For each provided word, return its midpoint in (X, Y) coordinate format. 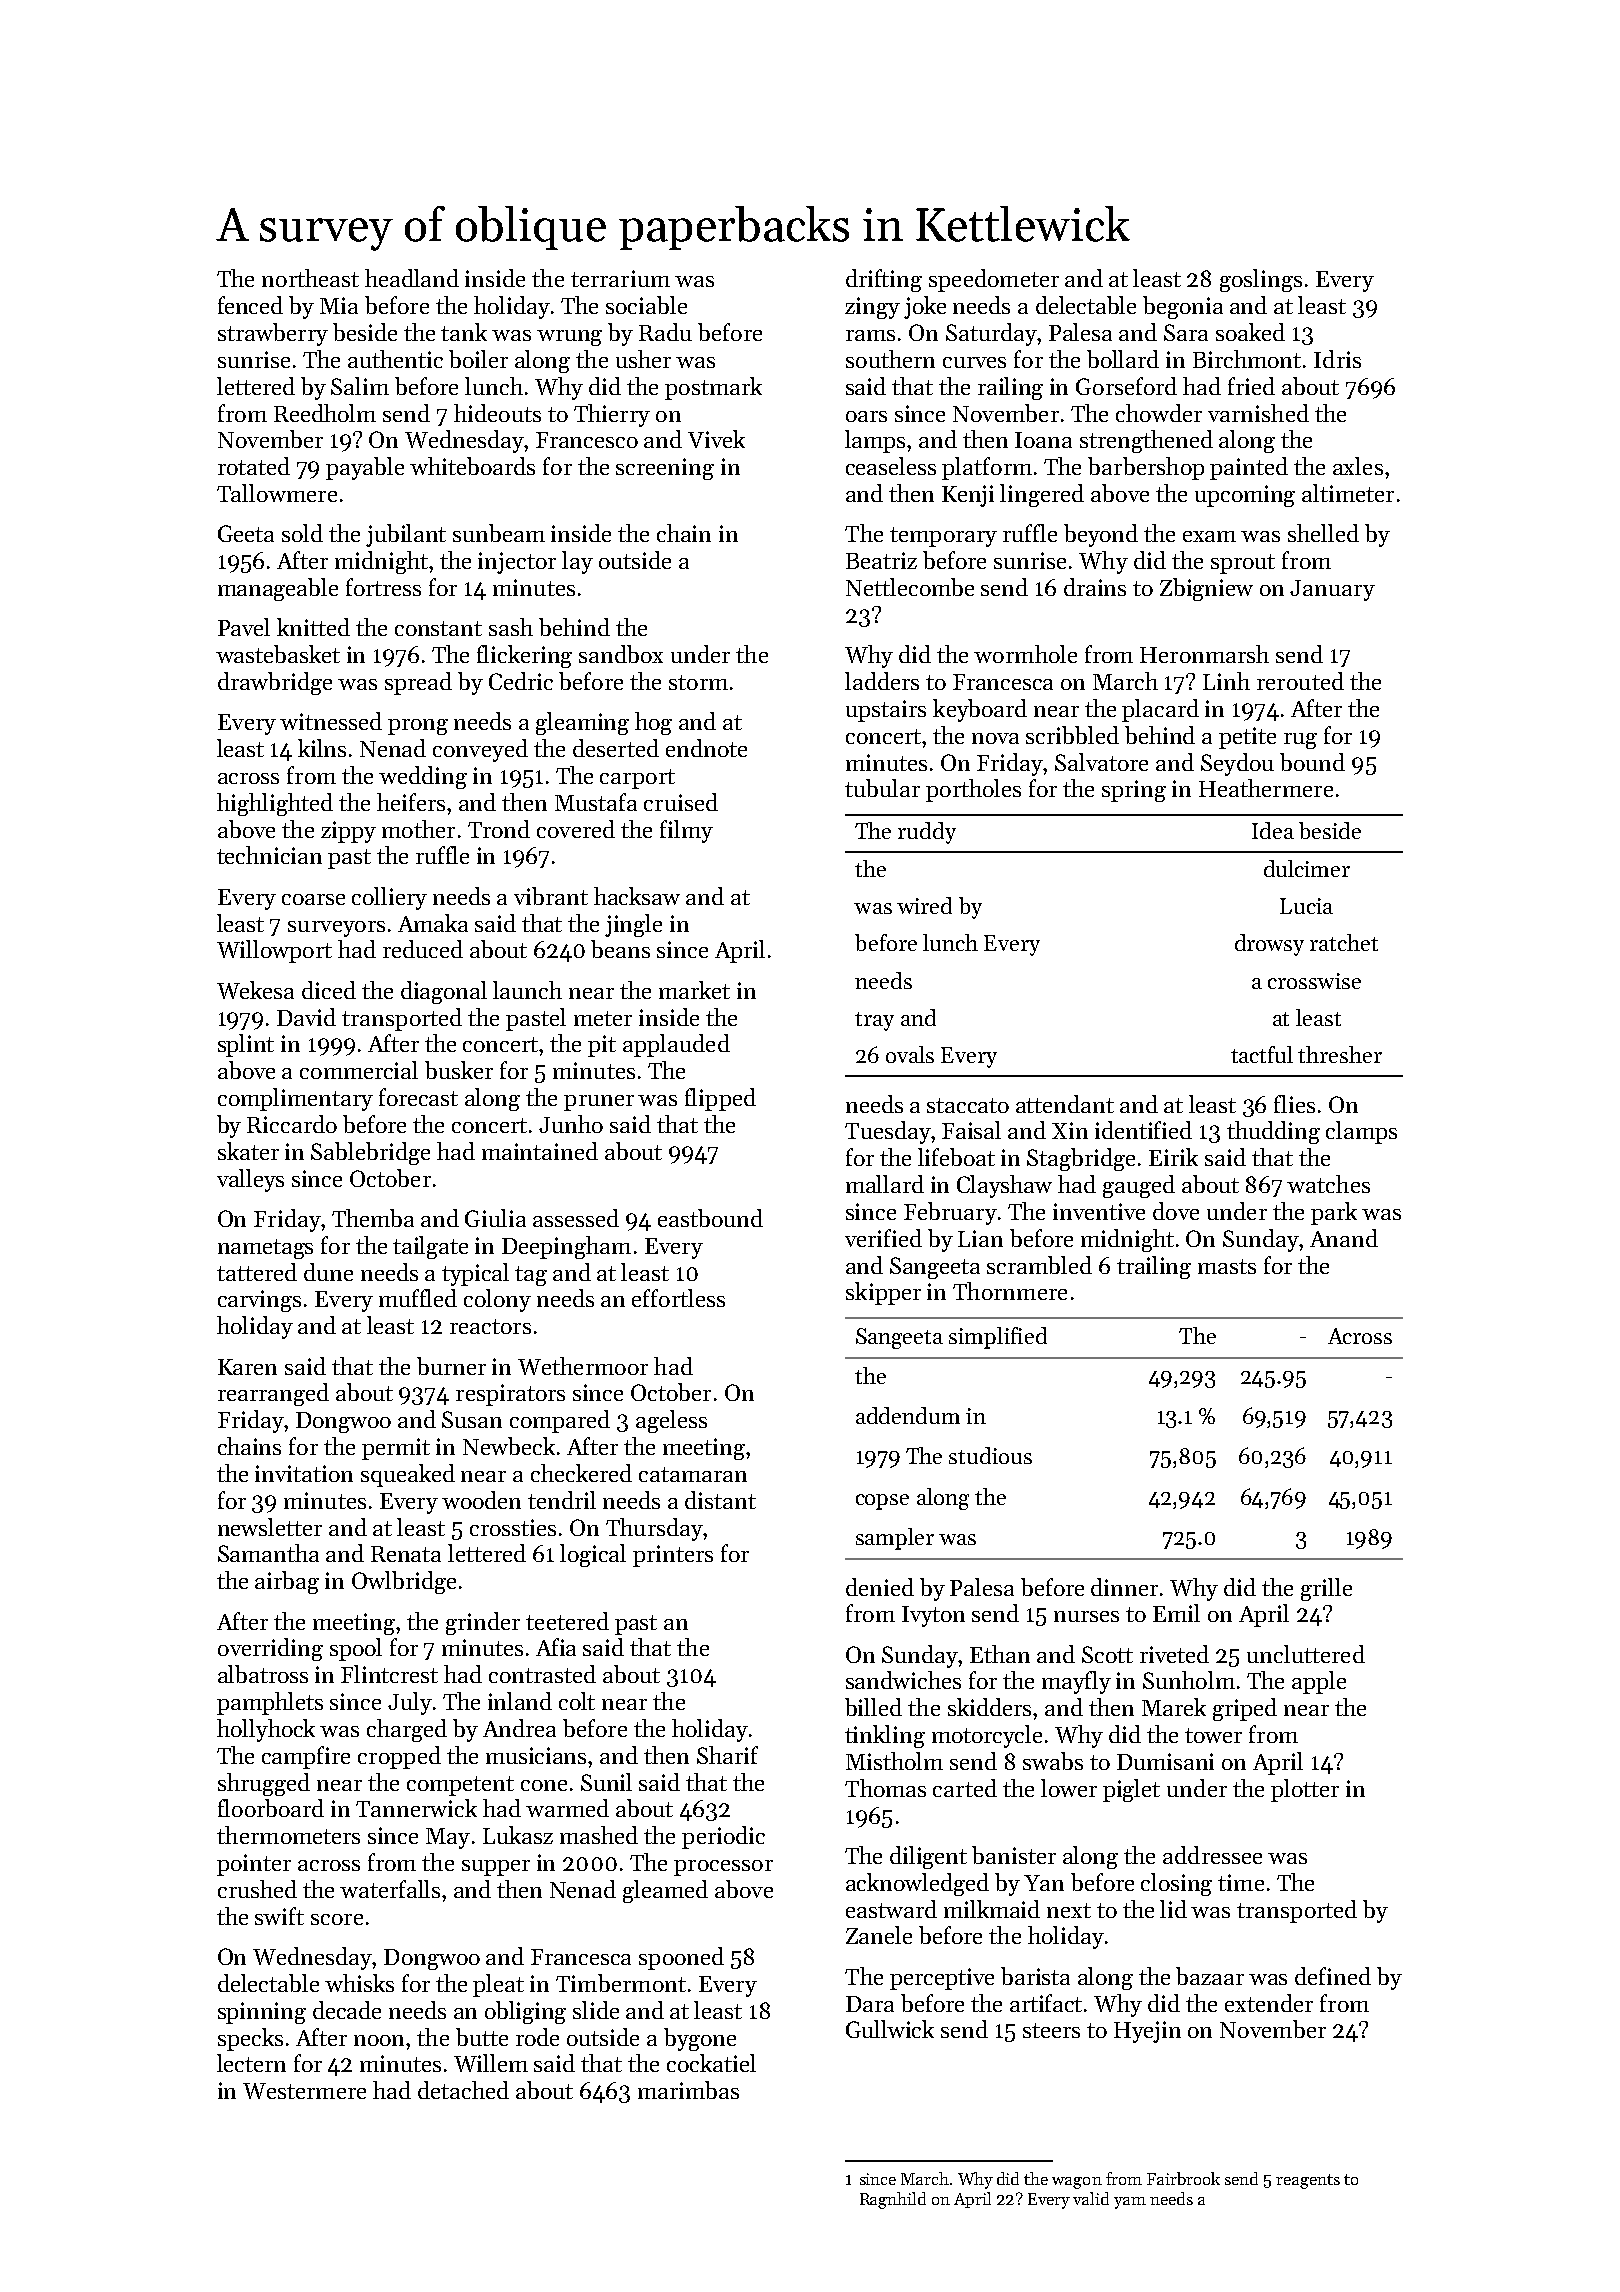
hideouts (497, 413)
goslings (1261, 280)
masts (1227, 1266)
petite (1247, 738)
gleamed (665, 1891)
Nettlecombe (910, 587)
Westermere (304, 2091)
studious (990, 1455)
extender (1269, 2003)
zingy (872, 308)
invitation (304, 1473)
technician (269, 855)
